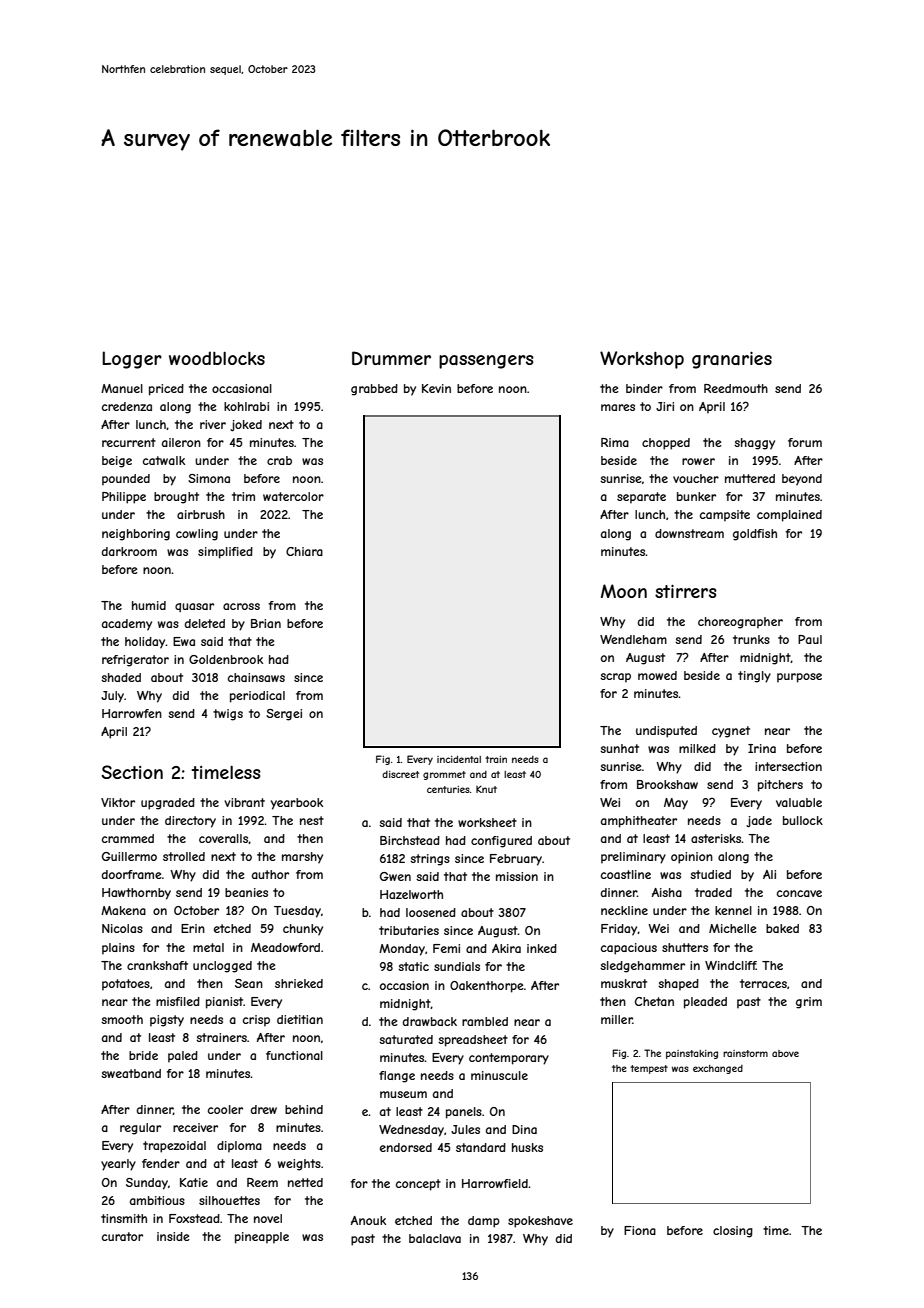 The height and width of the screenshot is (1308, 924). What do you see at coordinates (733, 1232) in the screenshot?
I see `closing` at bounding box center [733, 1232].
